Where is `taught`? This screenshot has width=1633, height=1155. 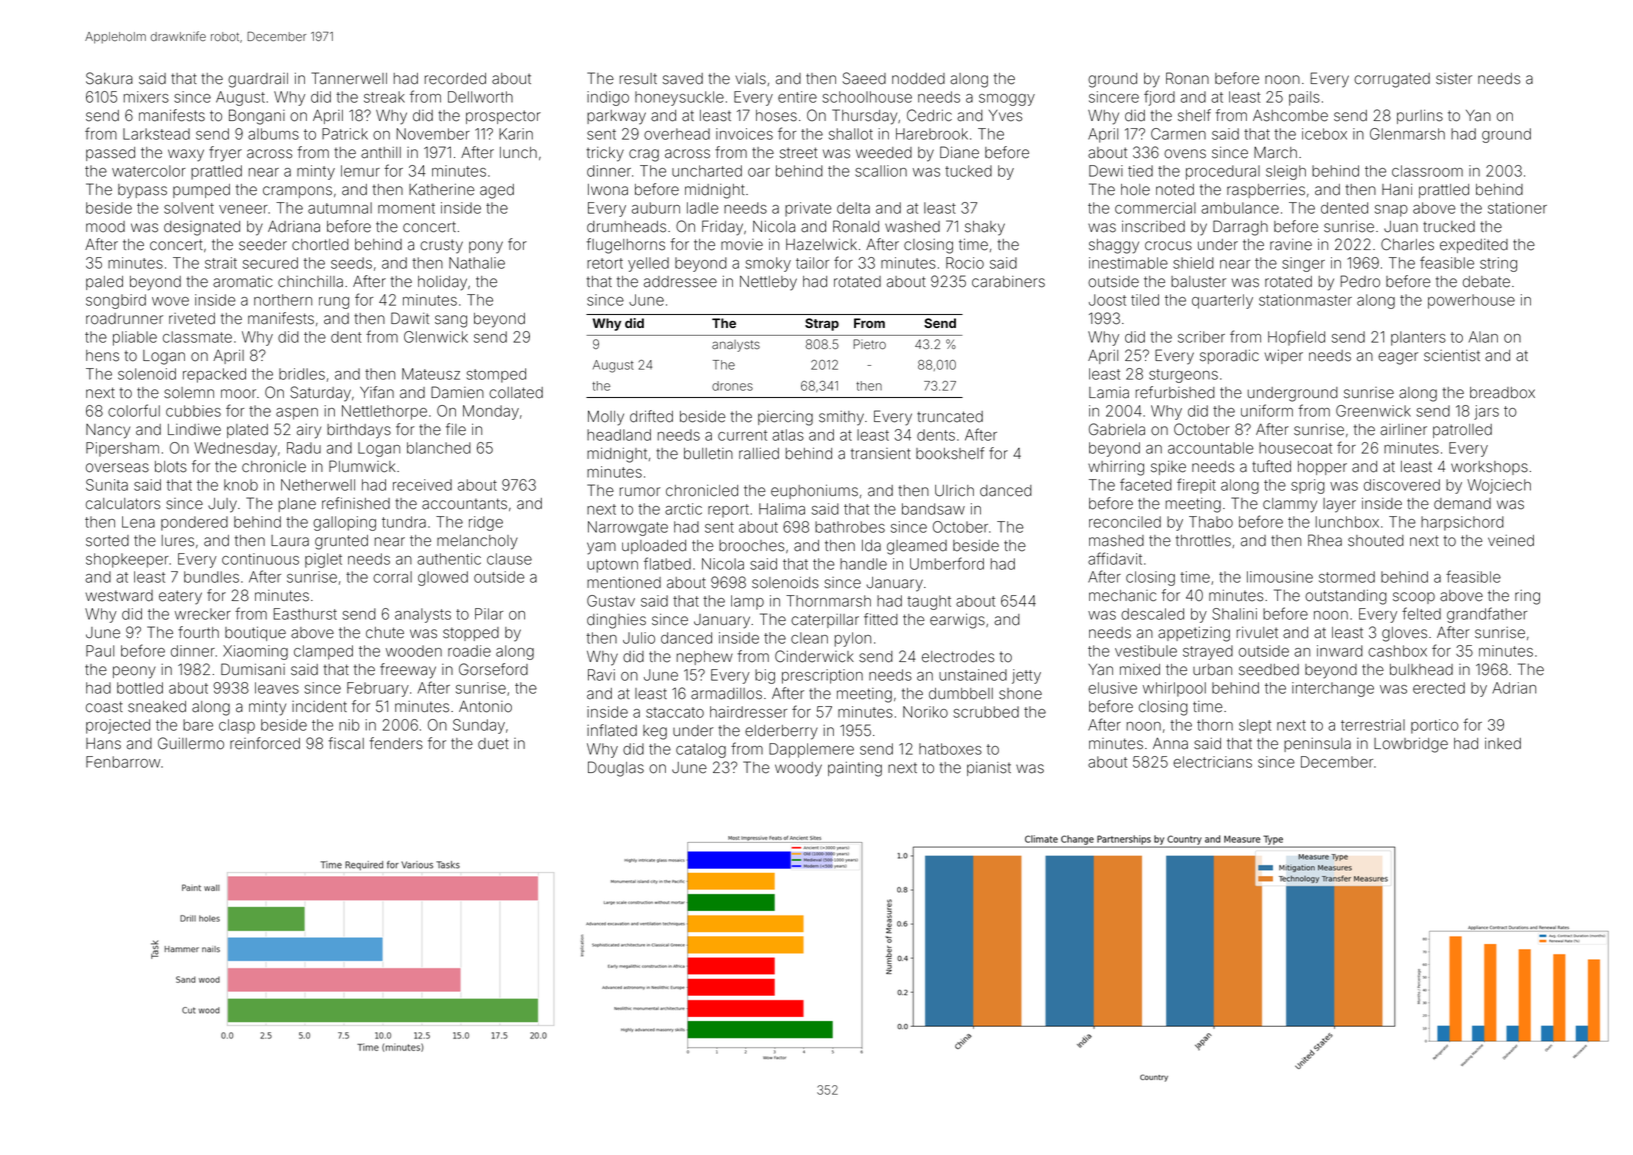 taught is located at coordinates (929, 602).
